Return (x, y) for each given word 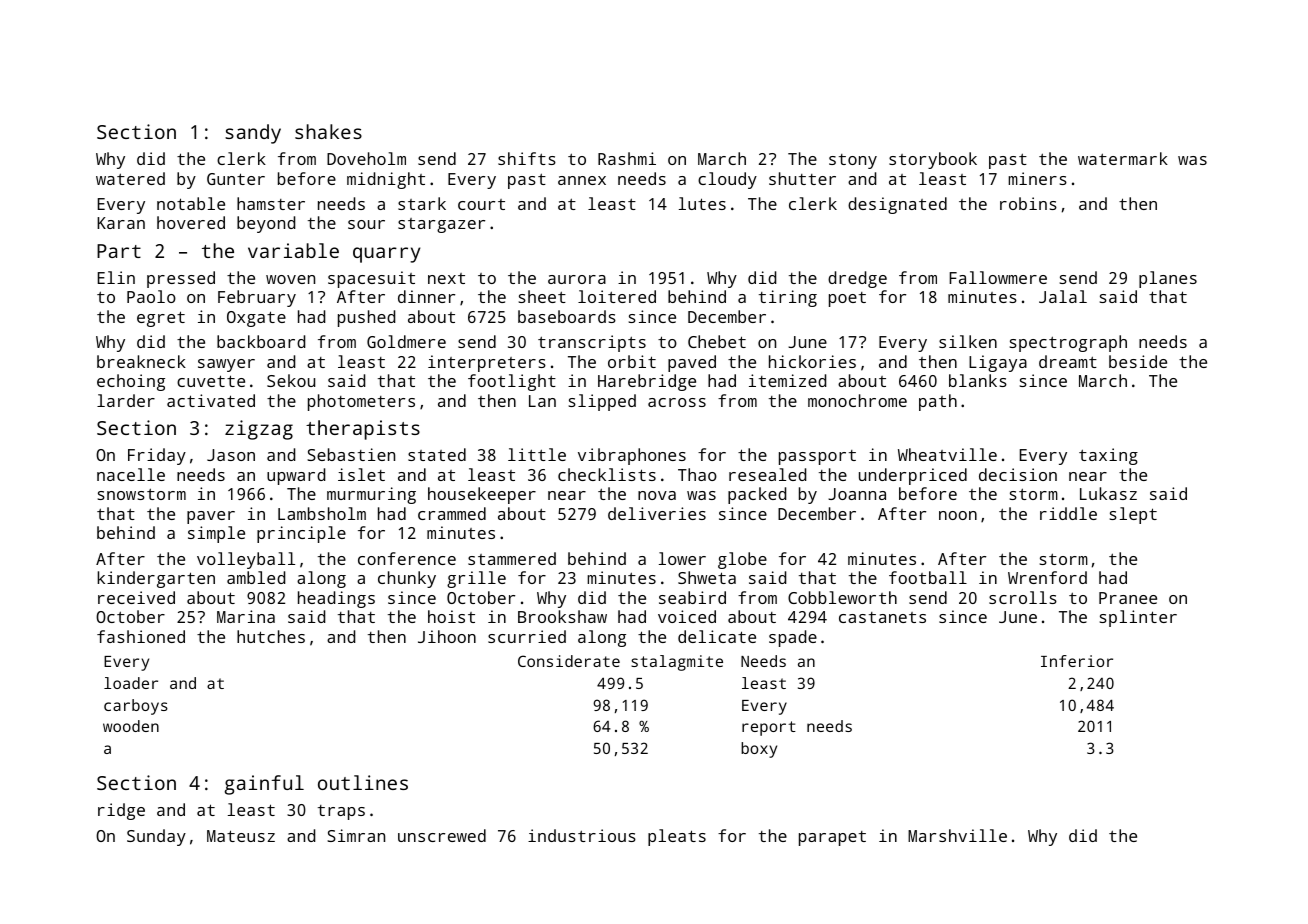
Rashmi (627, 158)
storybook (933, 160)
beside (1138, 361)
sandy (253, 134)
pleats (677, 837)
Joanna (857, 494)
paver (211, 517)
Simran (356, 835)
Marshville (957, 835)
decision (1018, 474)
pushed (366, 318)
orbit (632, 361)
